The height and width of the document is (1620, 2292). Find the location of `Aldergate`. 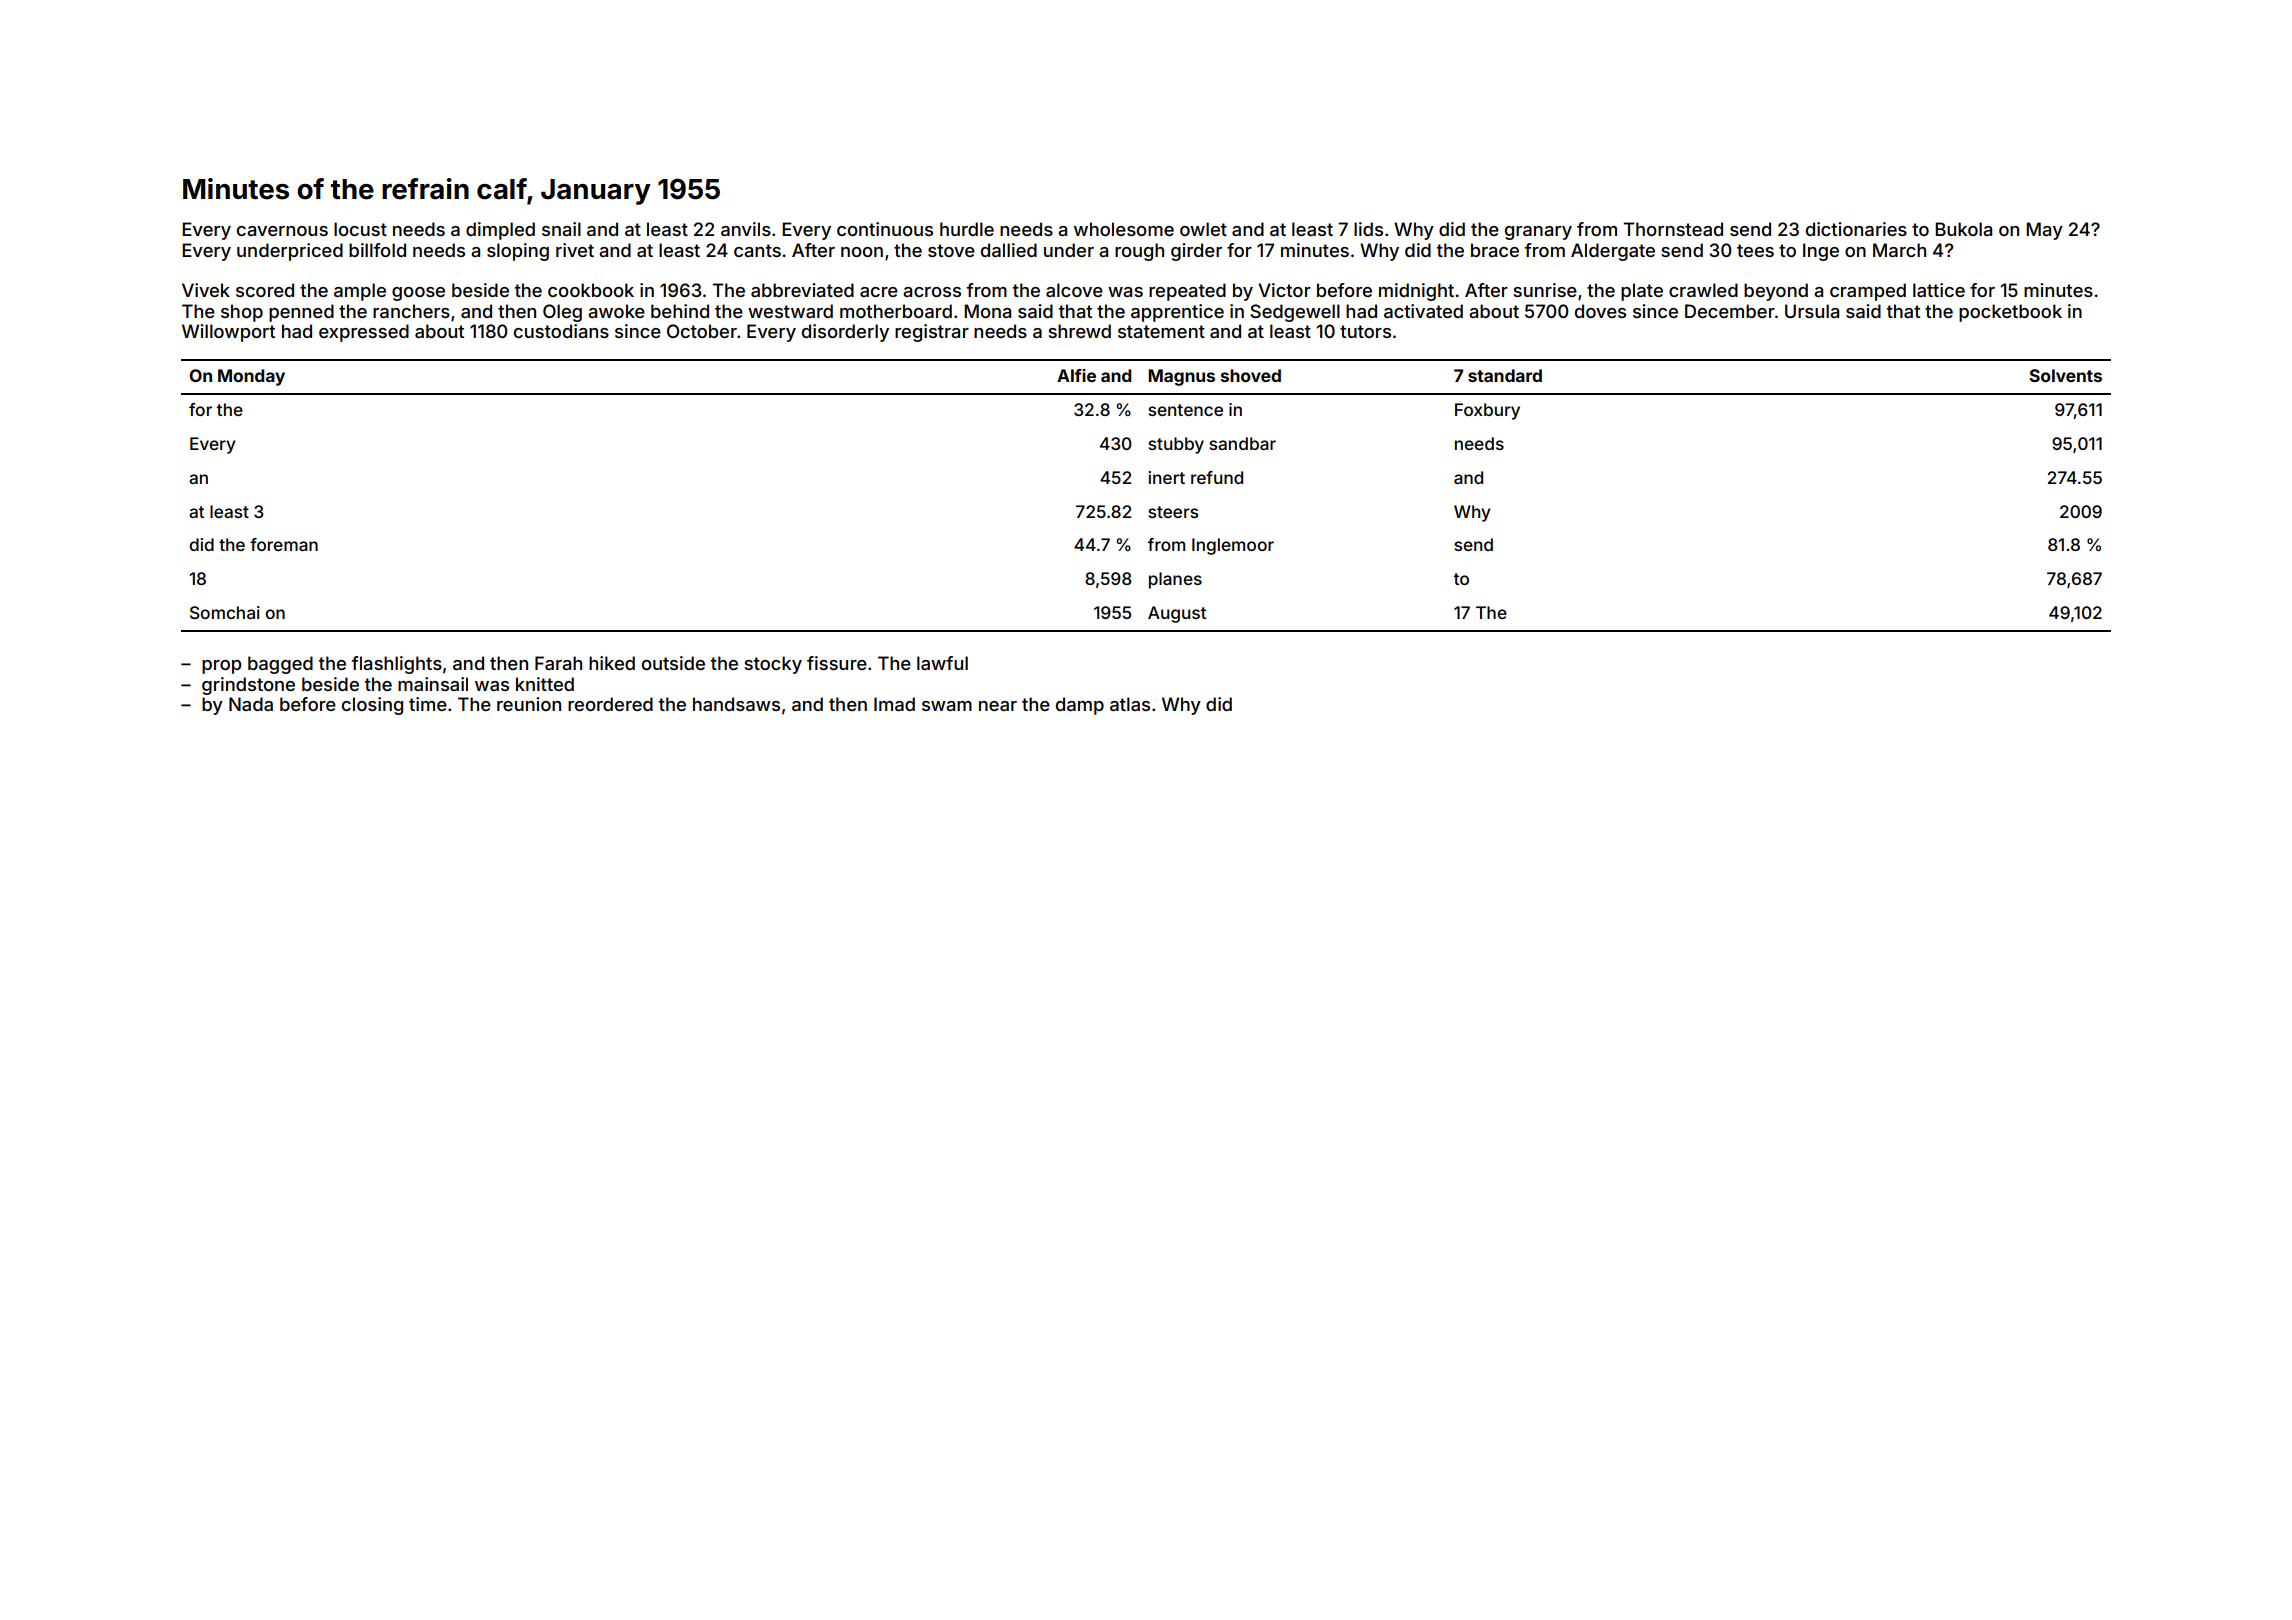

Aldergate is located at coordinates (1613, 252).
